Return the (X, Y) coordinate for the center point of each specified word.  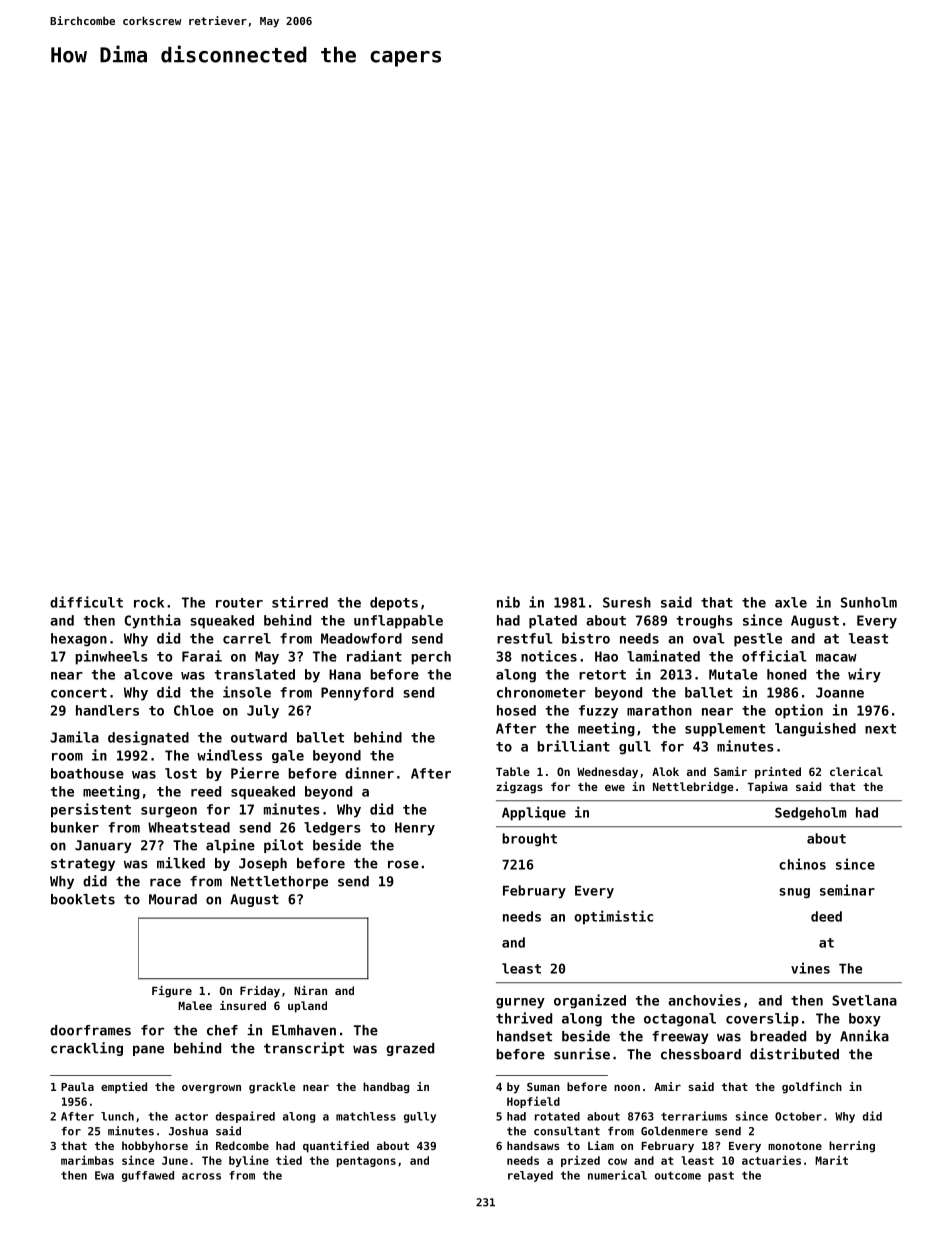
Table (513, 771)
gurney (520, 1003)
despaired (245, 1117)
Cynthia (153, 621)
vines (810, 968)
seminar (847, 890)
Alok (665, 771)
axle (791, 602)
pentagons (366, 1162)
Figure (172, 992)
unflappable (398, 622)
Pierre (255, 773)
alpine (230, 846)
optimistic (613, 917)
